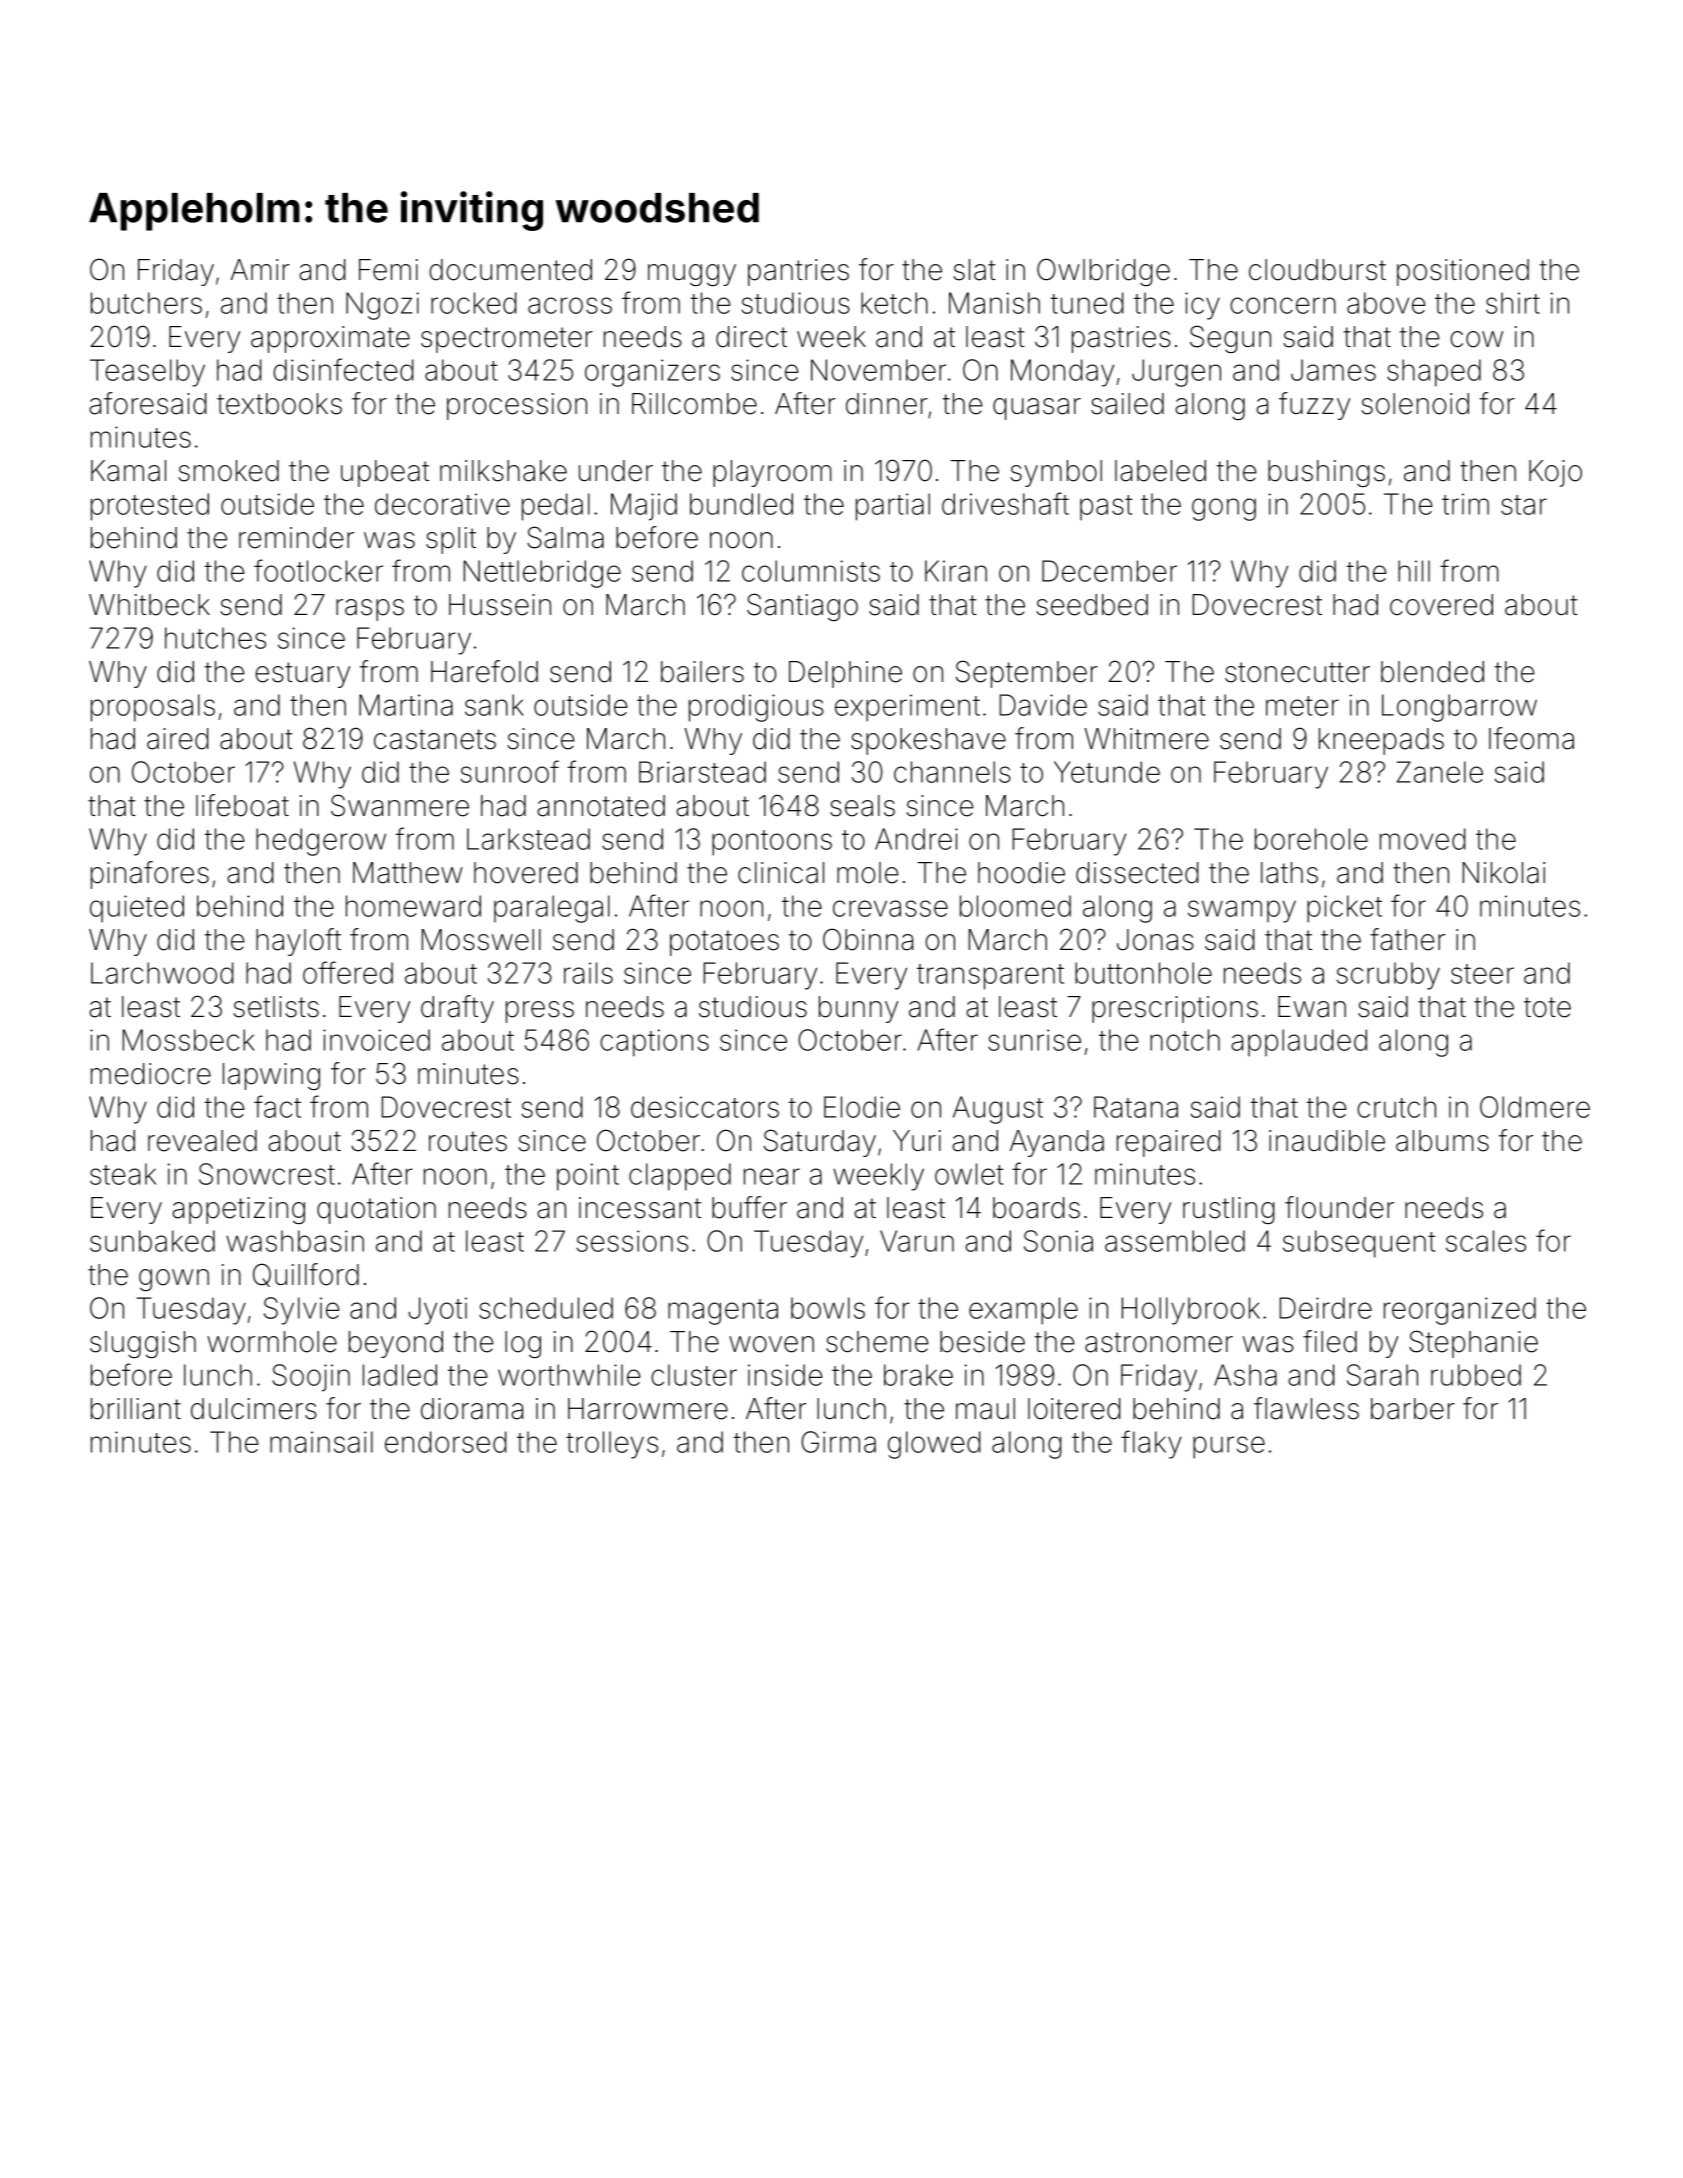 This document has width=1683, height=2178. Describe the element at coordinates (143, 1344) in the document. I see `sluggish` at that location.
